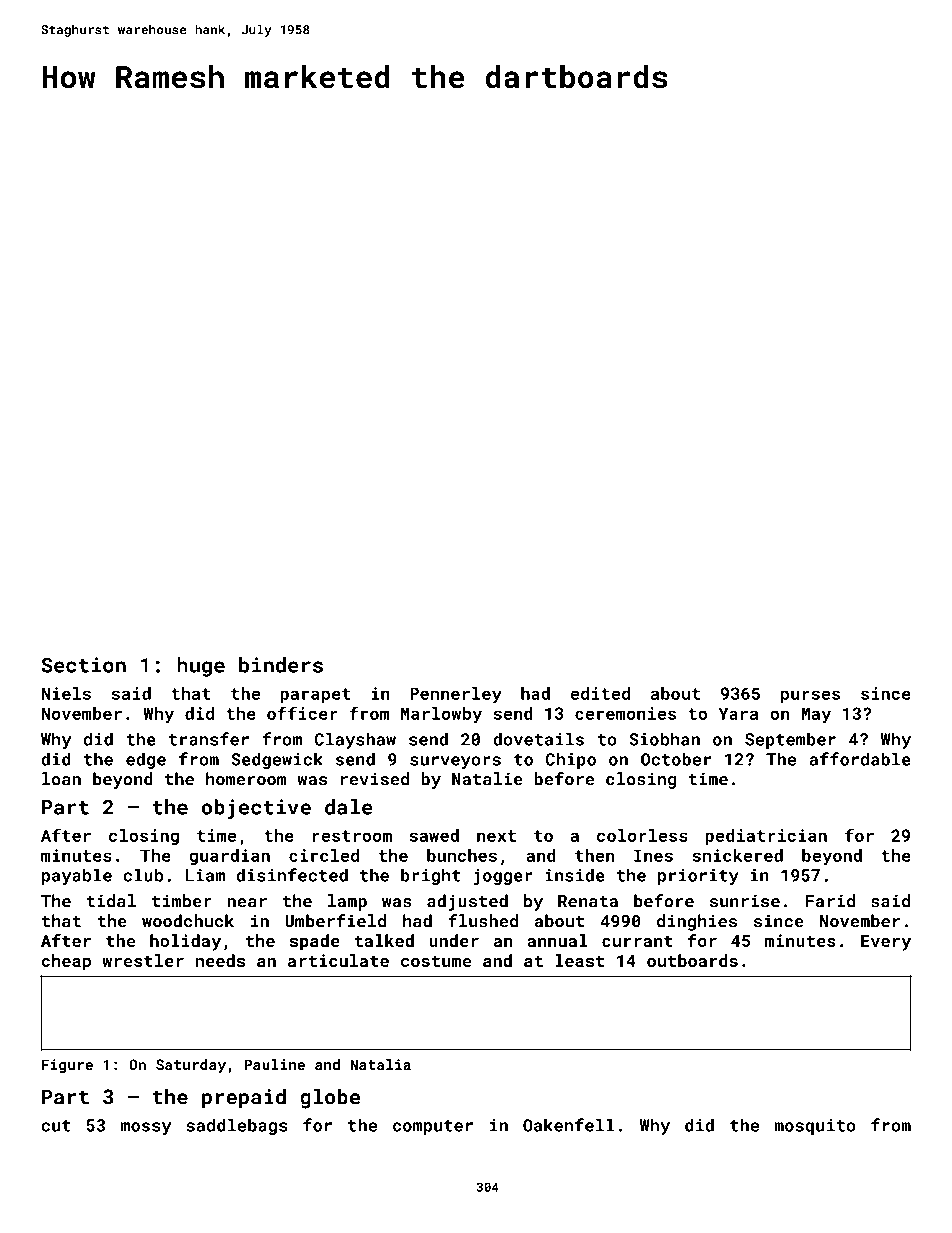  Describe the element at coordinates (434, 835) in the page. I see `sawed` at that location.
